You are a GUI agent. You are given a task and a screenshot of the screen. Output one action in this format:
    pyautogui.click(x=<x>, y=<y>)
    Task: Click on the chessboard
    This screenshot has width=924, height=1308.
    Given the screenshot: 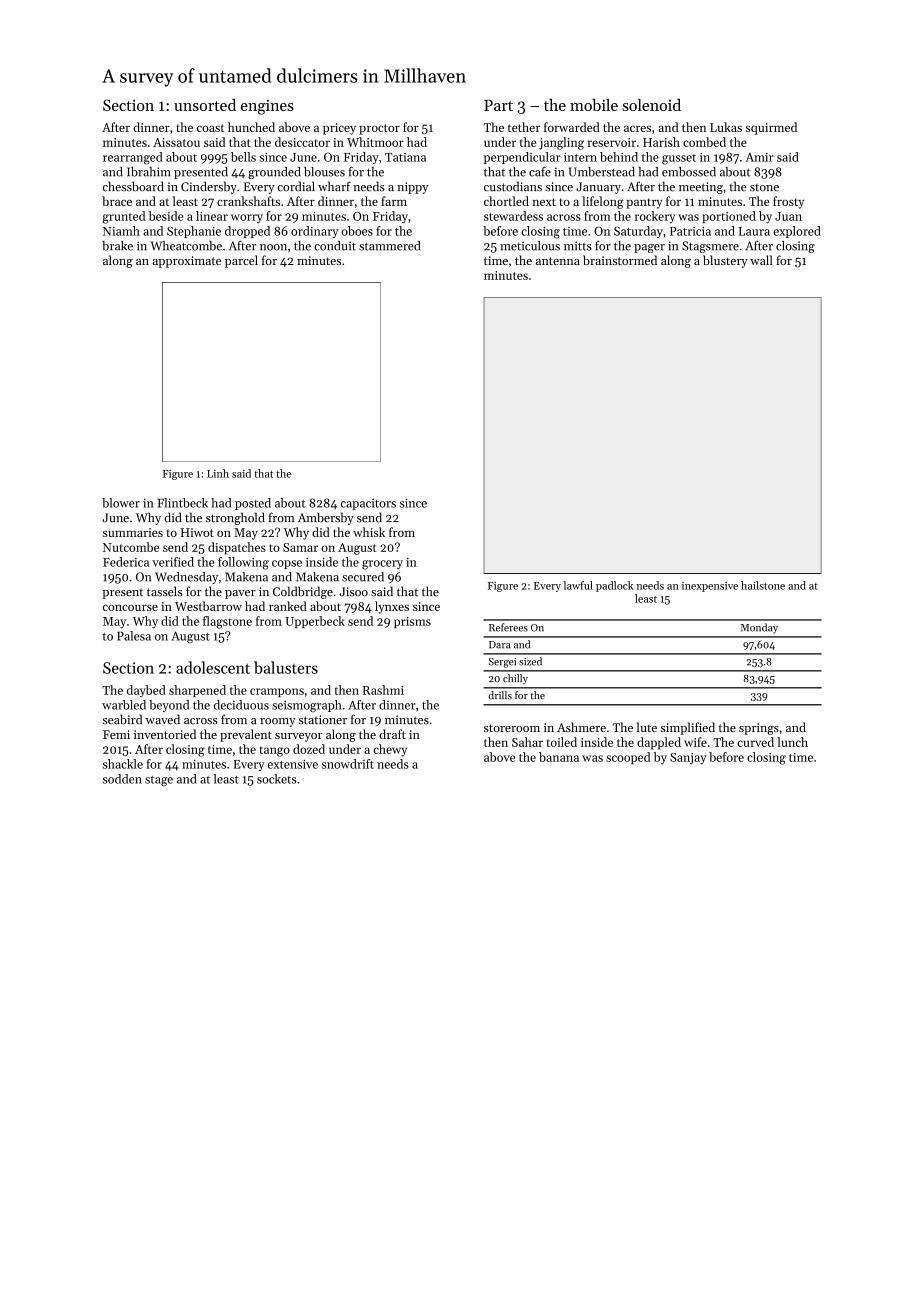 What is the action you would take?
    pyautogui.click(x=133, y=186)
